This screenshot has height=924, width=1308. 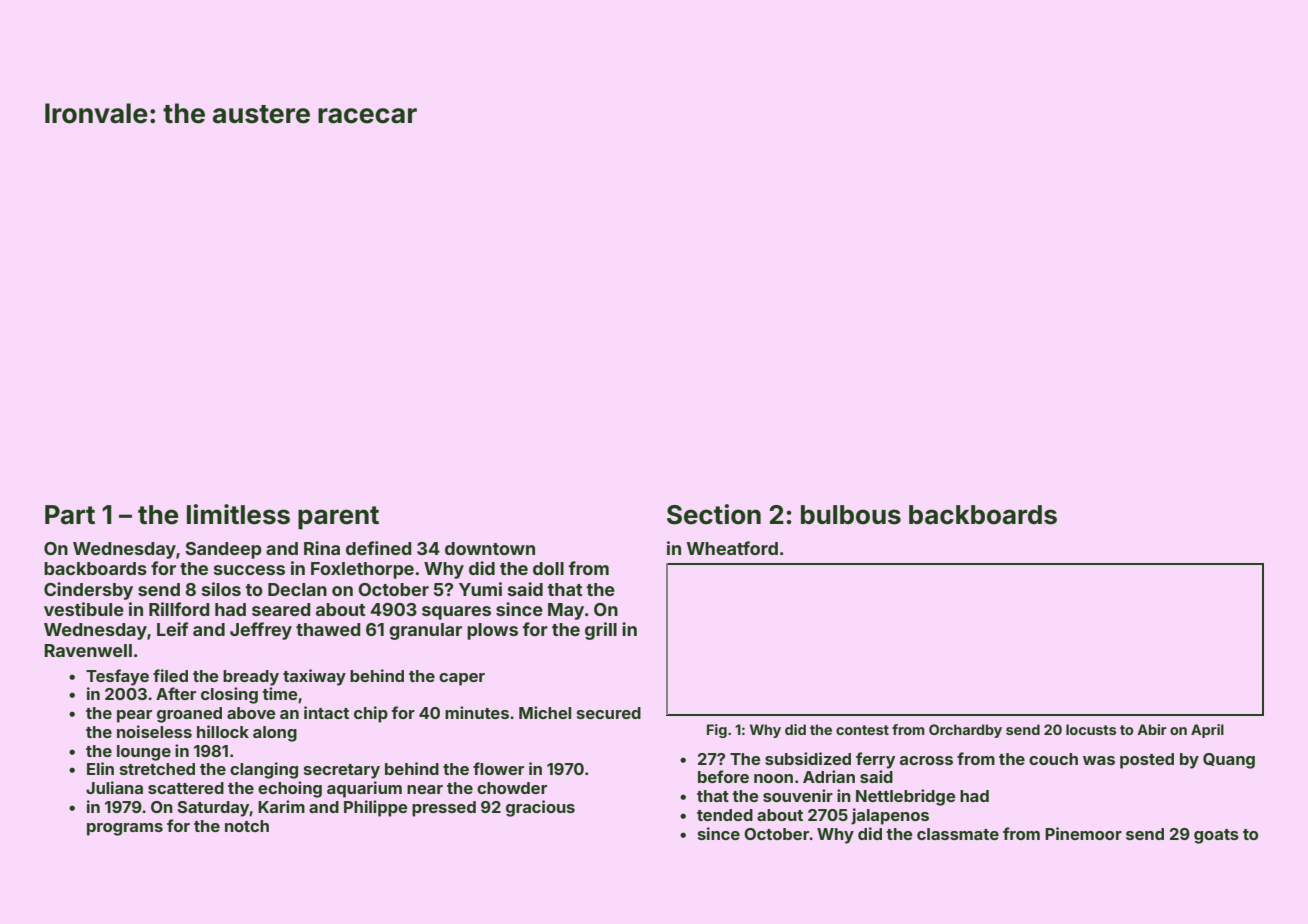 What do you see at coordinates (238, 514) in the screenshot?
I see `limitless` at bounding box center [238, 514].
